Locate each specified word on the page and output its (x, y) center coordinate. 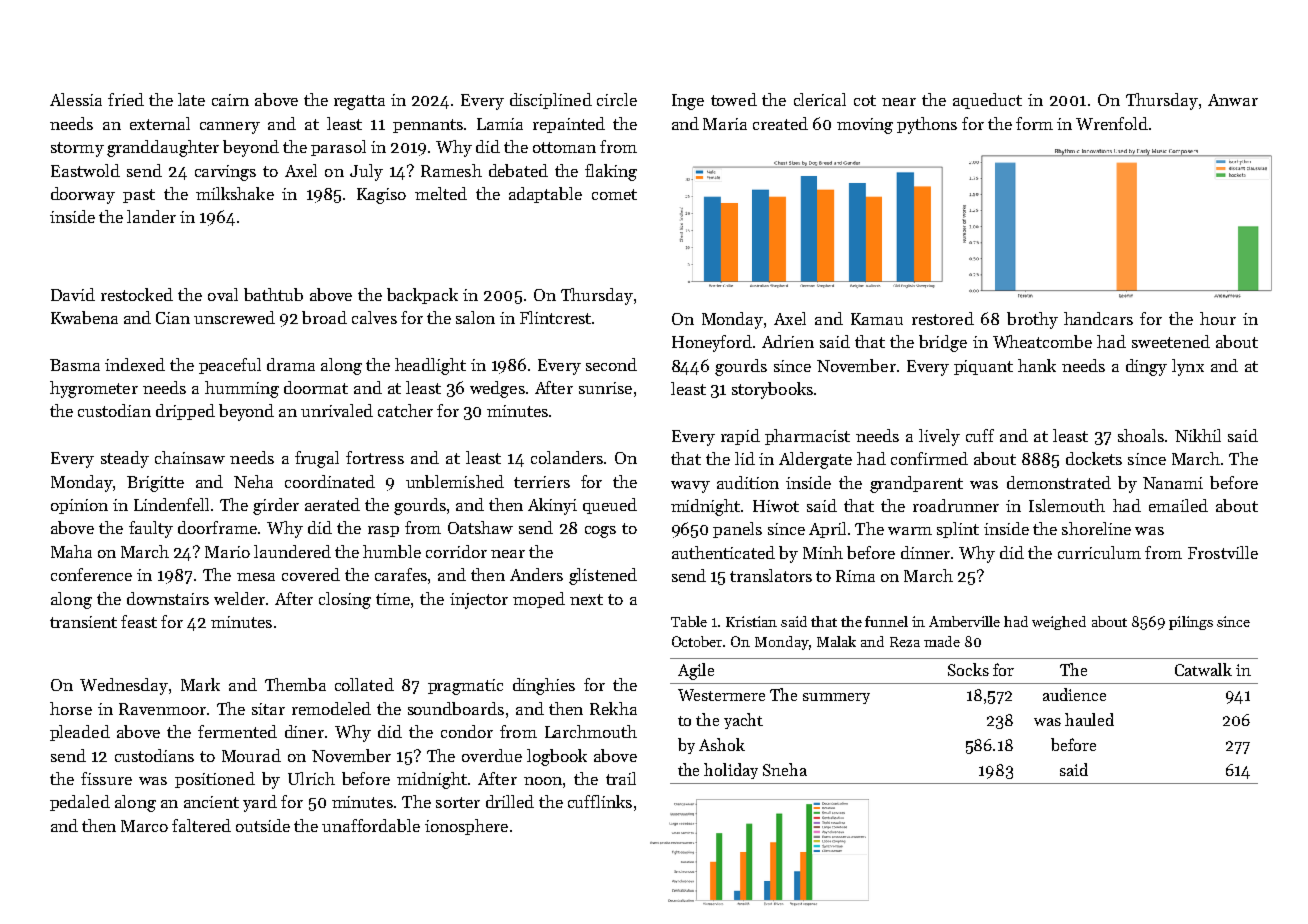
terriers (542, 482)
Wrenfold (1112, 123)
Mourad (251, 755)
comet (614, 194)
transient (83, 622)
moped (539, 600)
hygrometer (94, 389)
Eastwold (85, 170)
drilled (510, 801)
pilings (1191, 623)
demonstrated (1059, 482)
